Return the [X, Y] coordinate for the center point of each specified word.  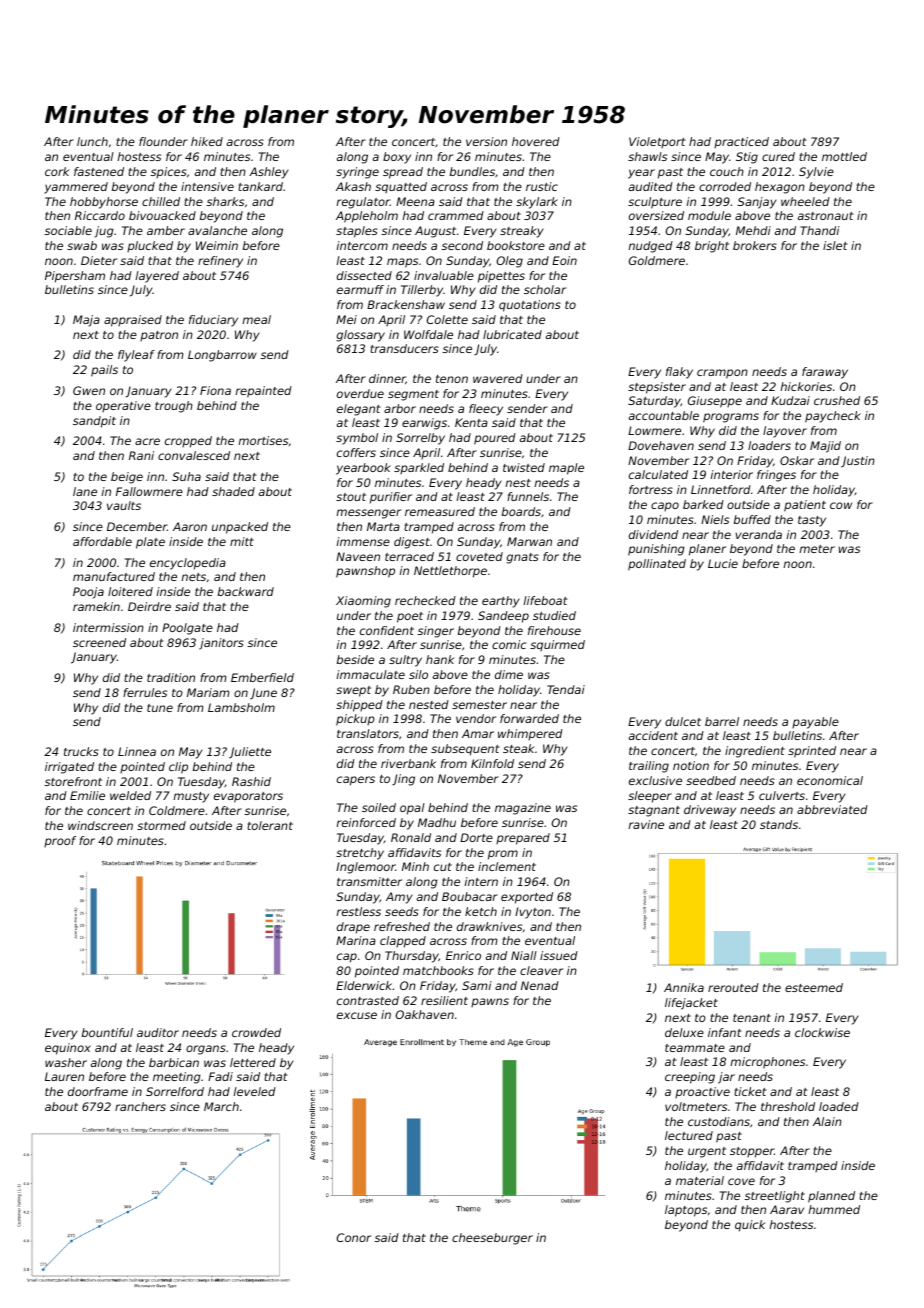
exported [527, 898]
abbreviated [832, 809]
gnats [523, 558]
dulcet [683, 721]
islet [835, 245]
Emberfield [262, 677]
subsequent [465, 750]
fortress [651, 489]
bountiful [107, 1032]
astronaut [826, 216]
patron [159, 336]
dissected [364, 275]
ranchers [140, 1106]
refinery [220, 262]
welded [130, 795]
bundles [472, 171]
